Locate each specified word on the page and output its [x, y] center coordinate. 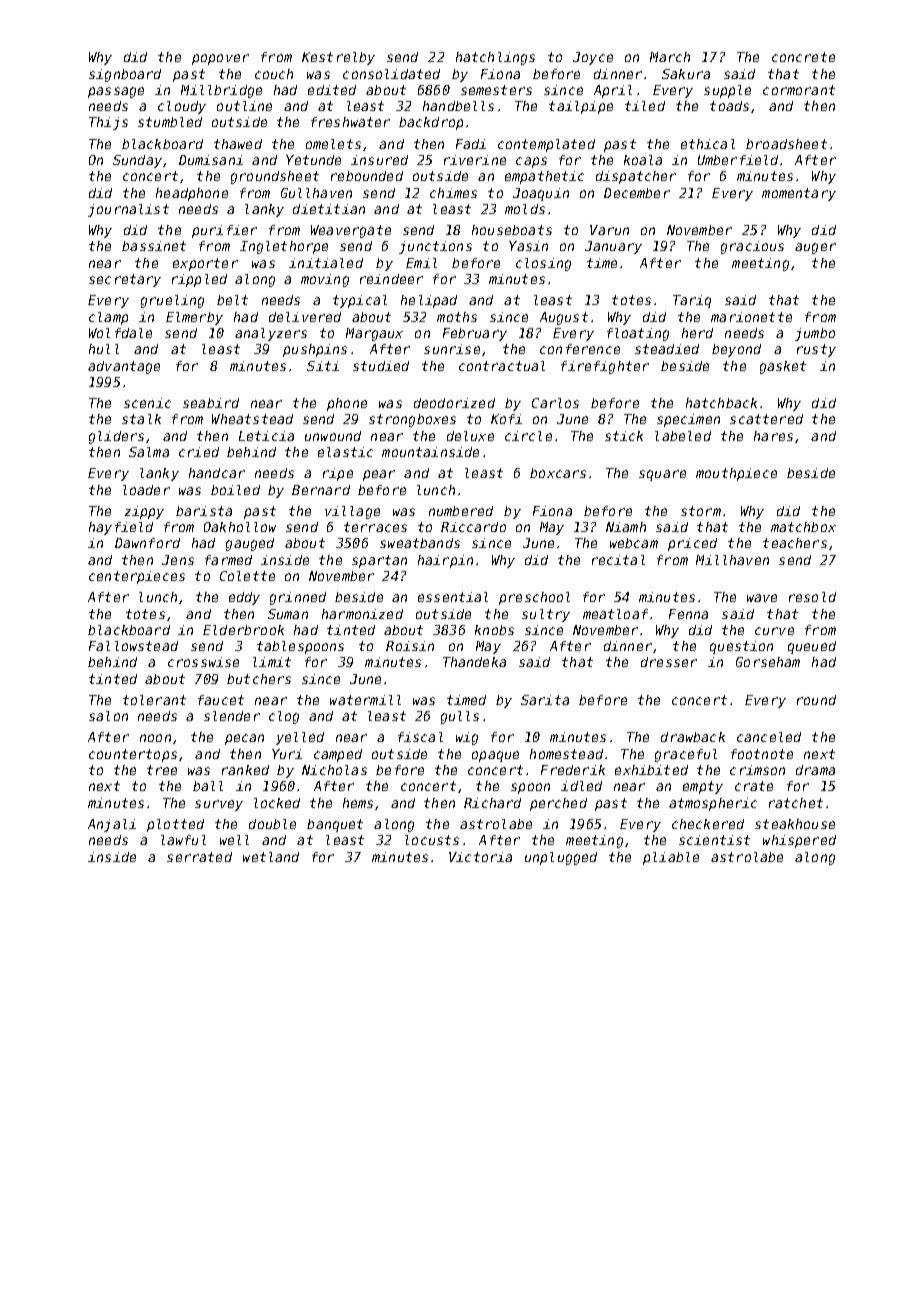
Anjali [112, 825]
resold [812, 597]
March [670, 57]
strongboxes [412, 420]
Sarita [545, 700]
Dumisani [211, 160]
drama [815, 770]
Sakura [686, 74]
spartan [379, 561]
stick [624, 436]
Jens [178, 560]
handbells [458, 106]
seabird [211, 403]
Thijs [108, 123]
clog [284, 717]
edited [332, 90]
